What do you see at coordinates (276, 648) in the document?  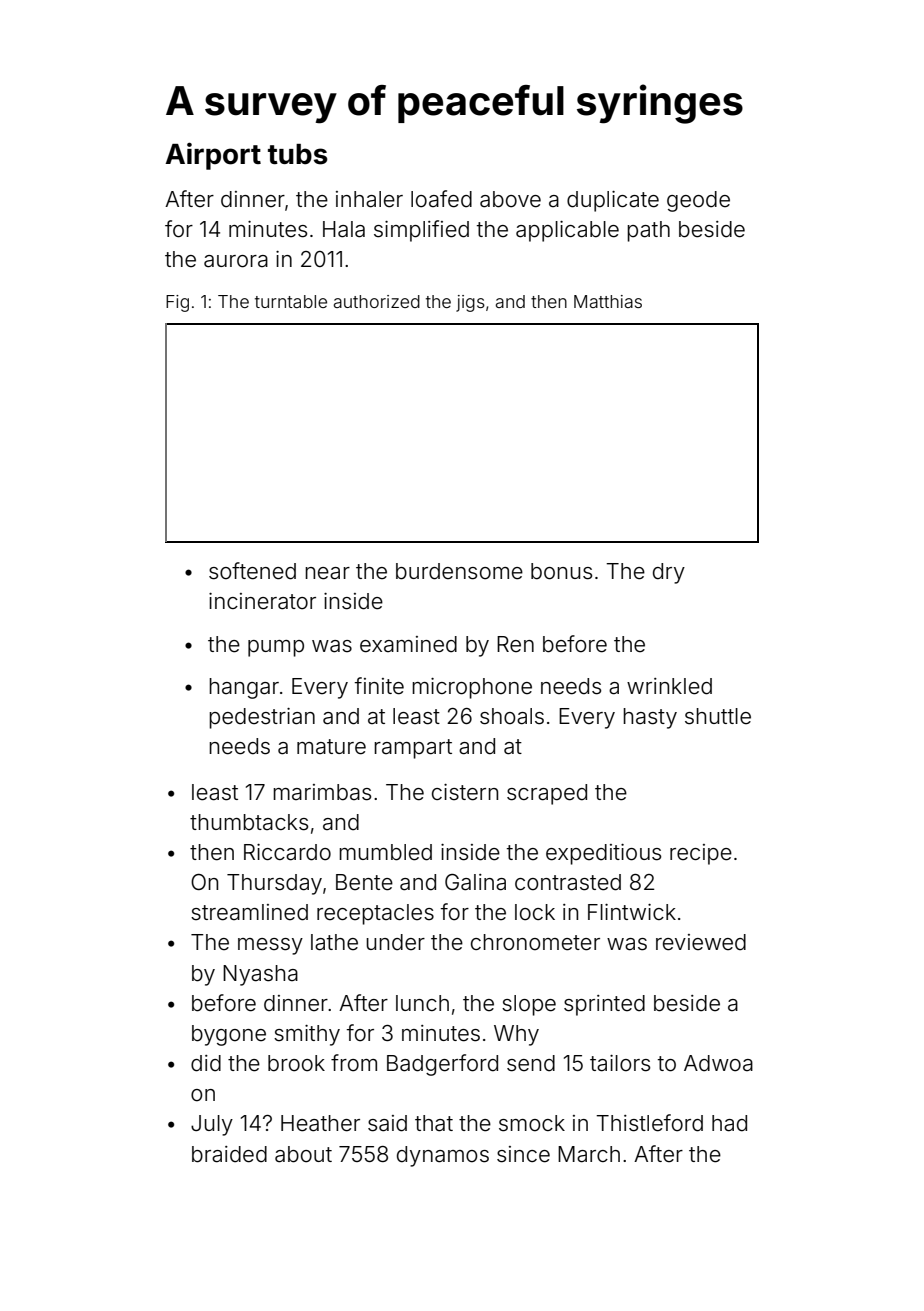 I see `pump` at bounding box center [276, 648].
